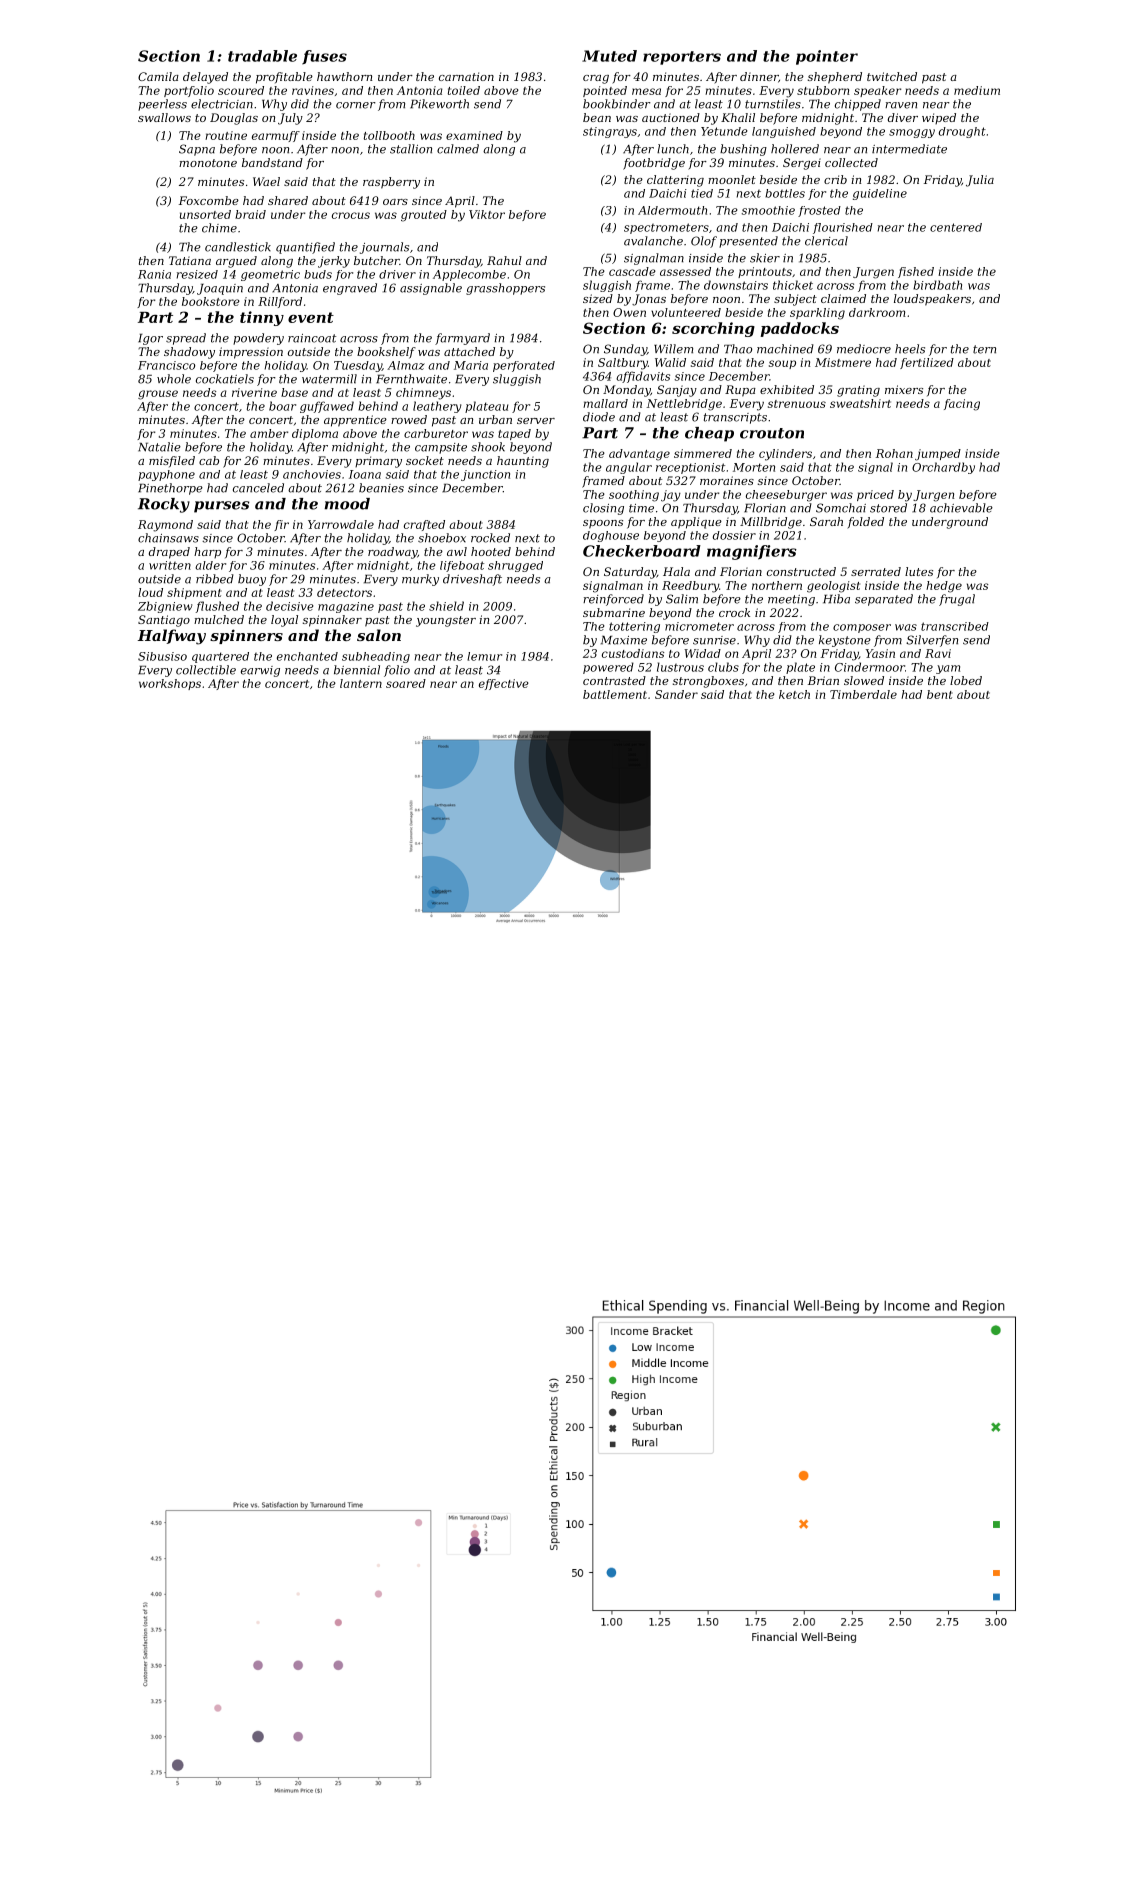 The height and width of the screenshot is (1878, 1140). Describe the element at coordinates (166, 475) in the screenshot. I see `payphone` at that location.
